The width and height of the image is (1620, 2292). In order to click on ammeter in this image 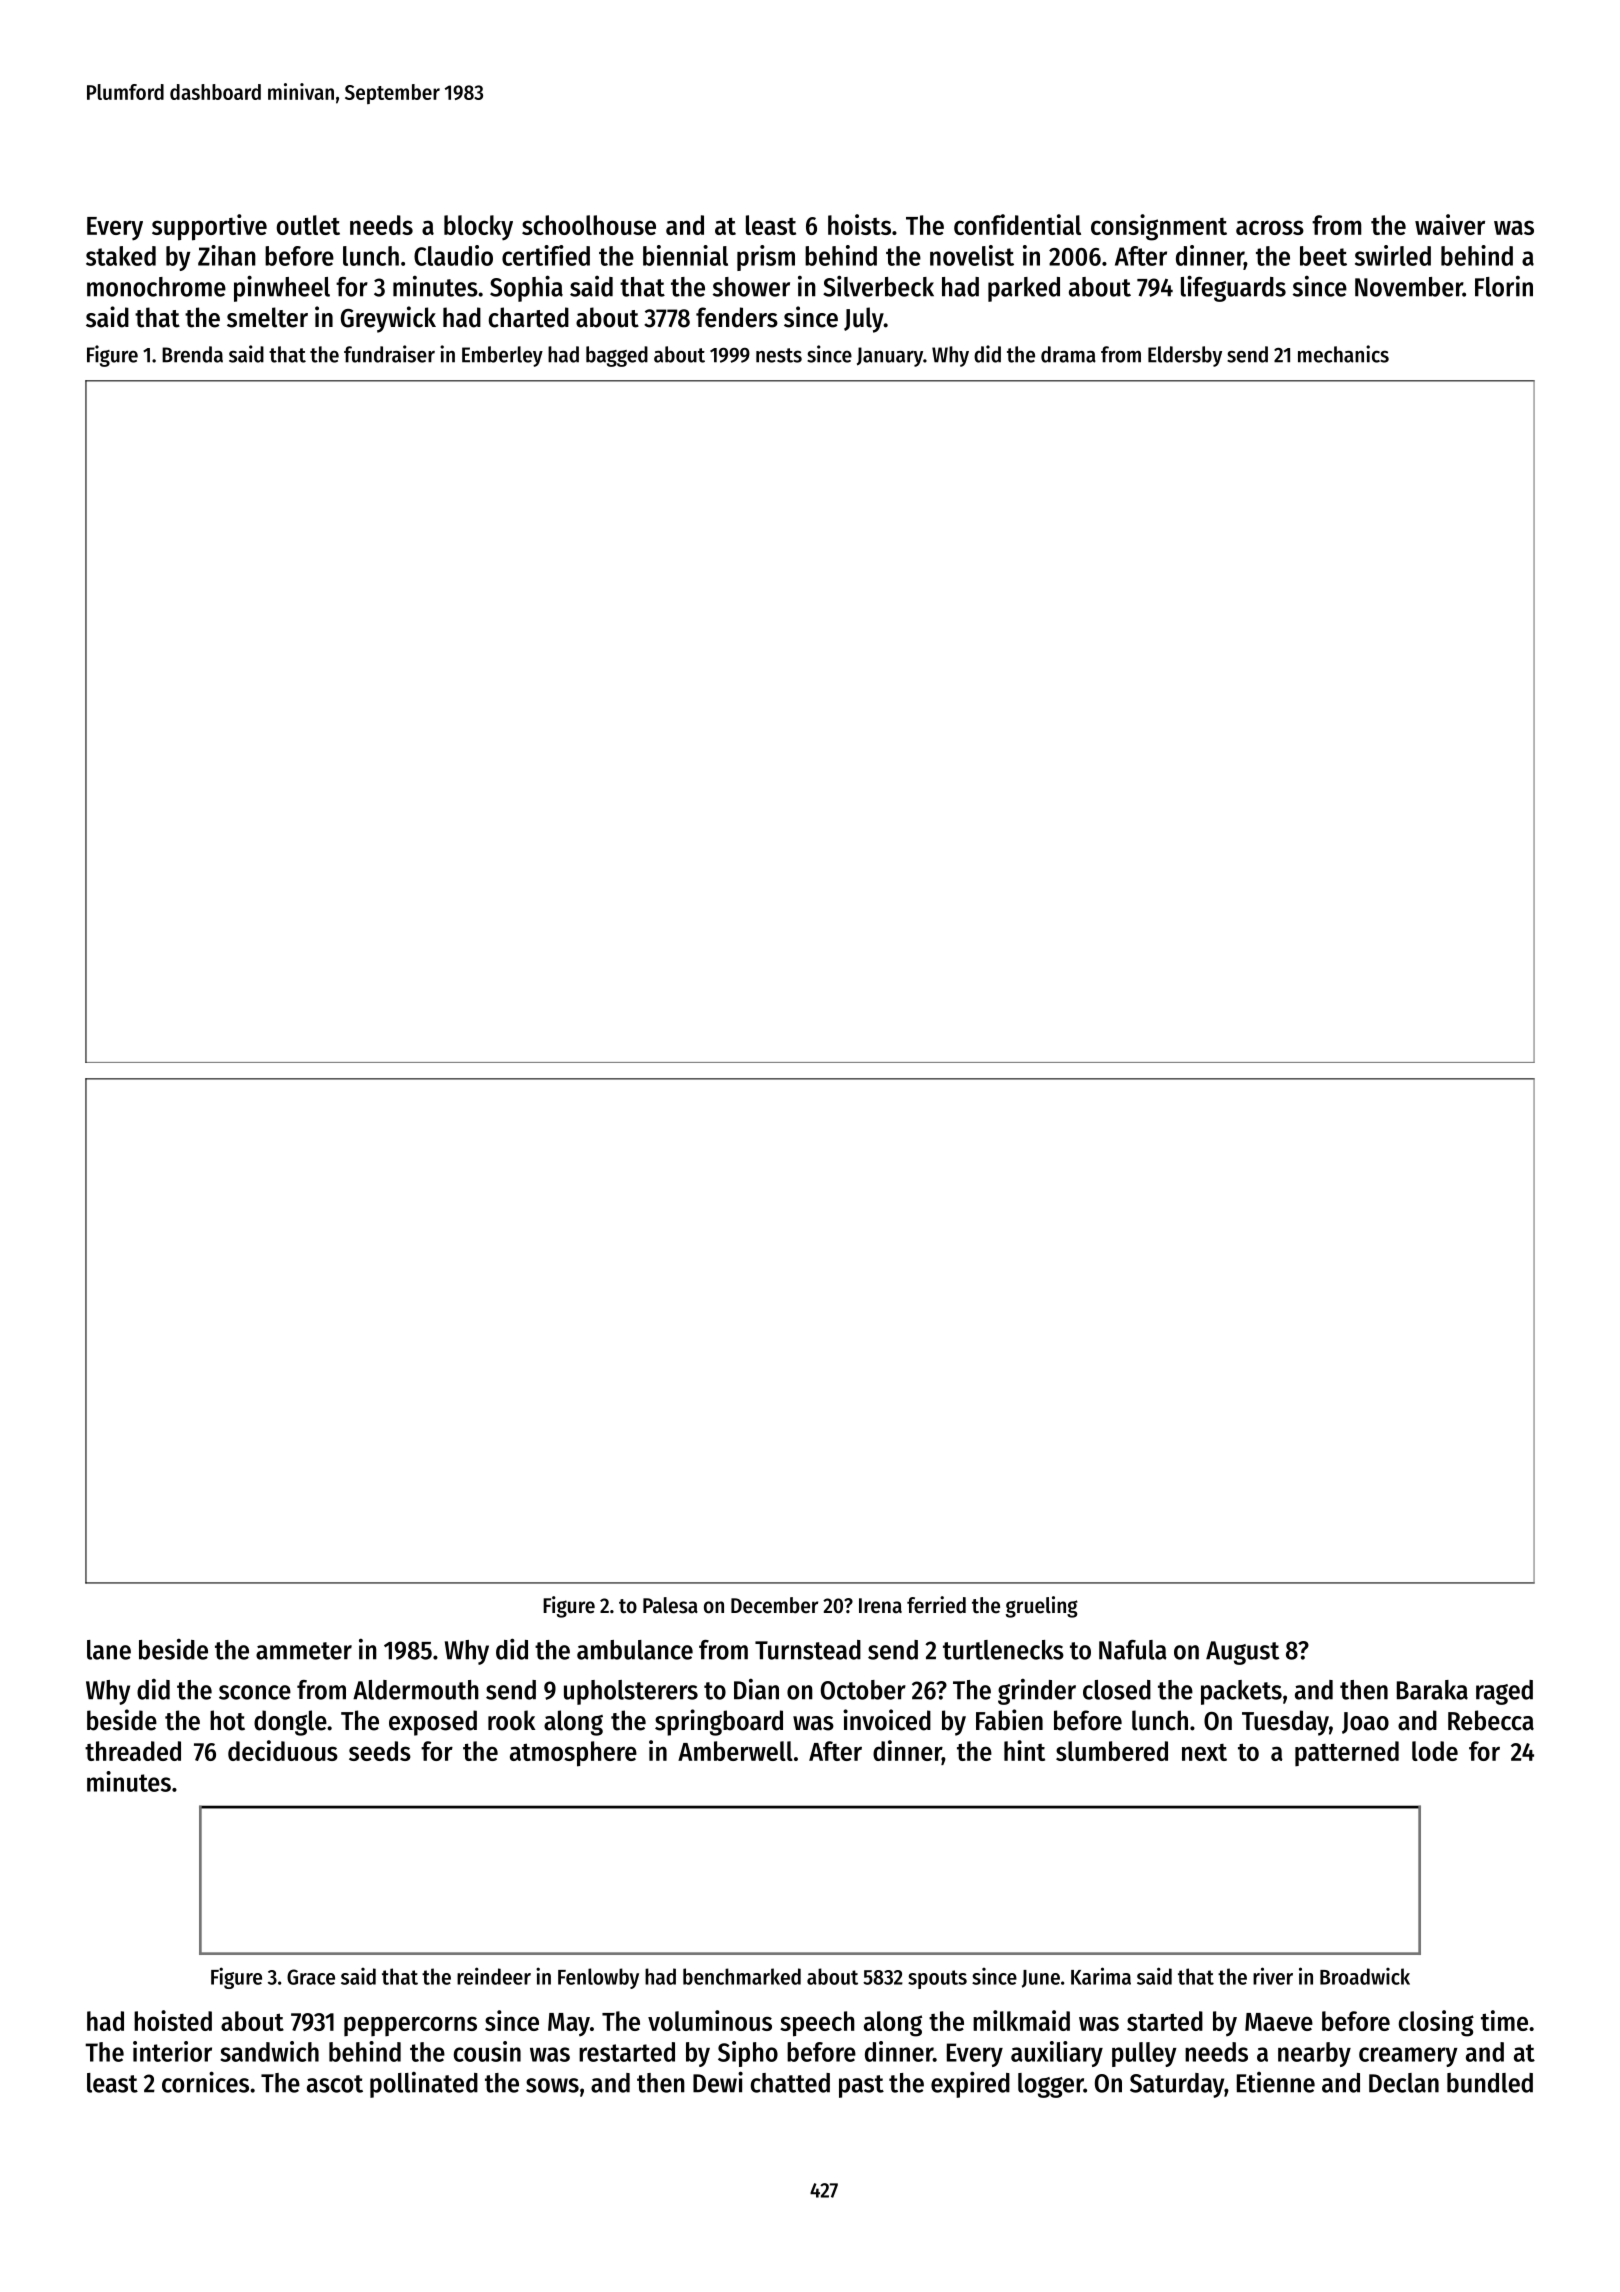, I will do `click(304, 1651)`.
